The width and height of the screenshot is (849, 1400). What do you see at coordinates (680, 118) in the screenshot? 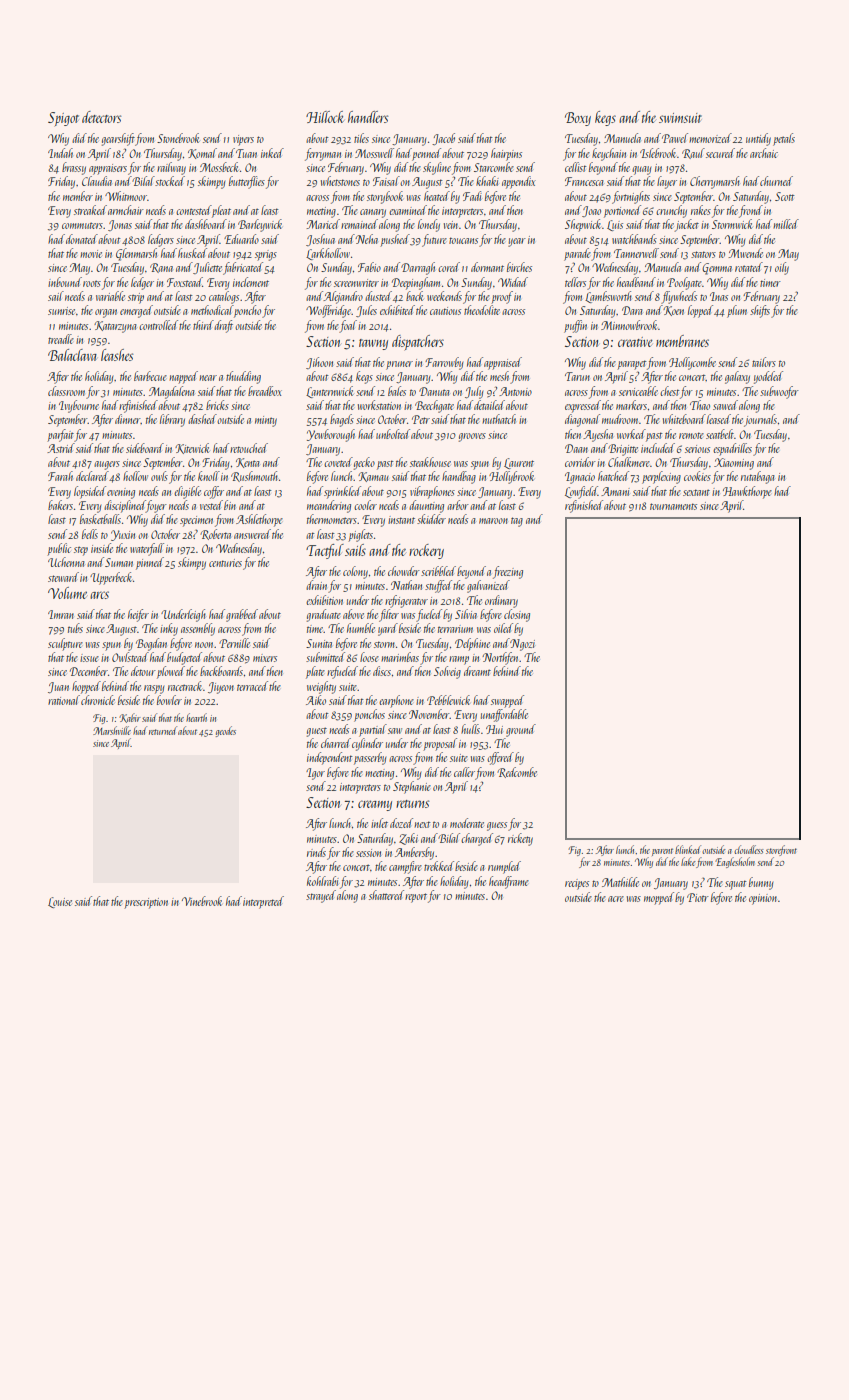
I see `swimsuit` at bounding box center [680, 118].
